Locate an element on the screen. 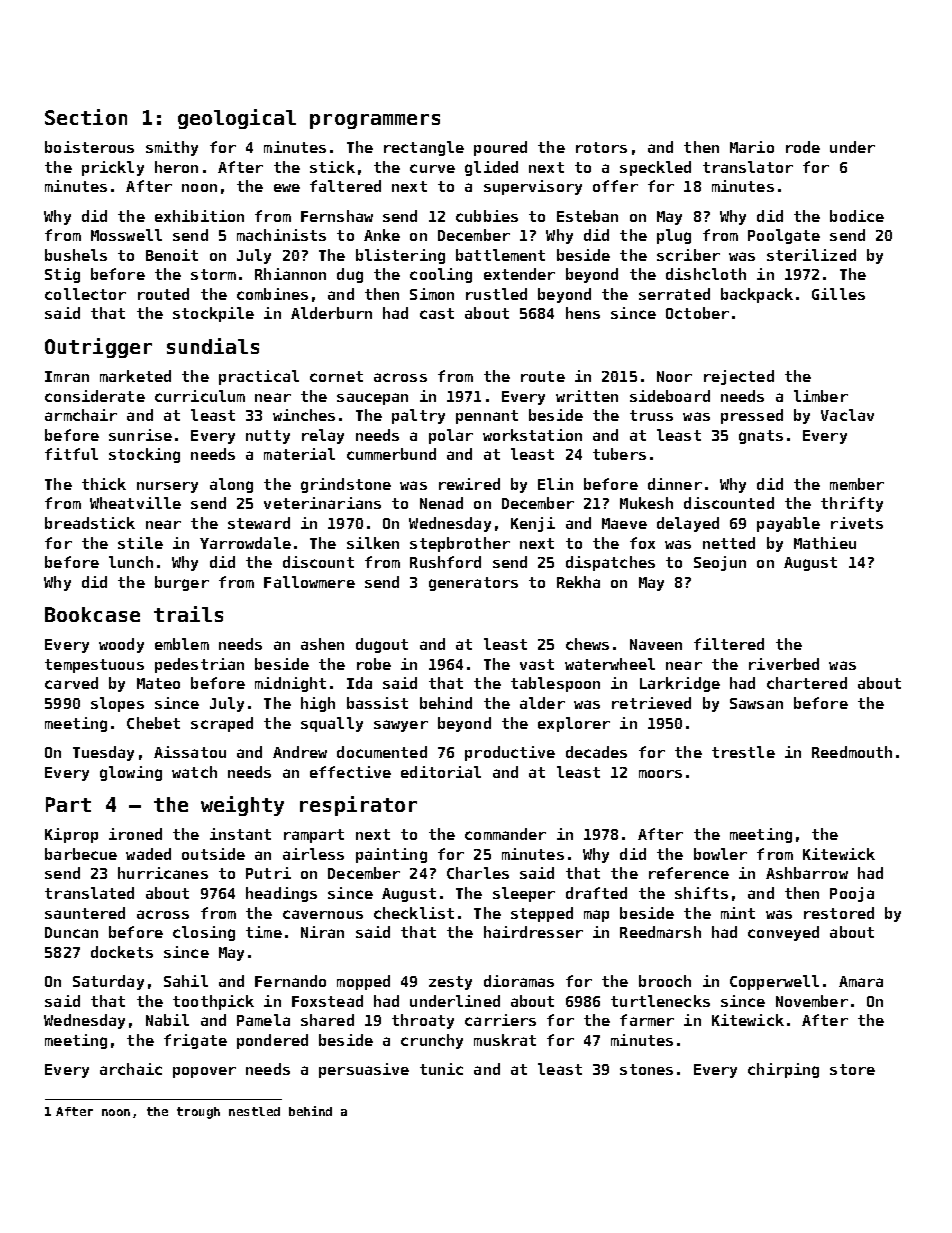  steward is located at coordinates (259, 523).
